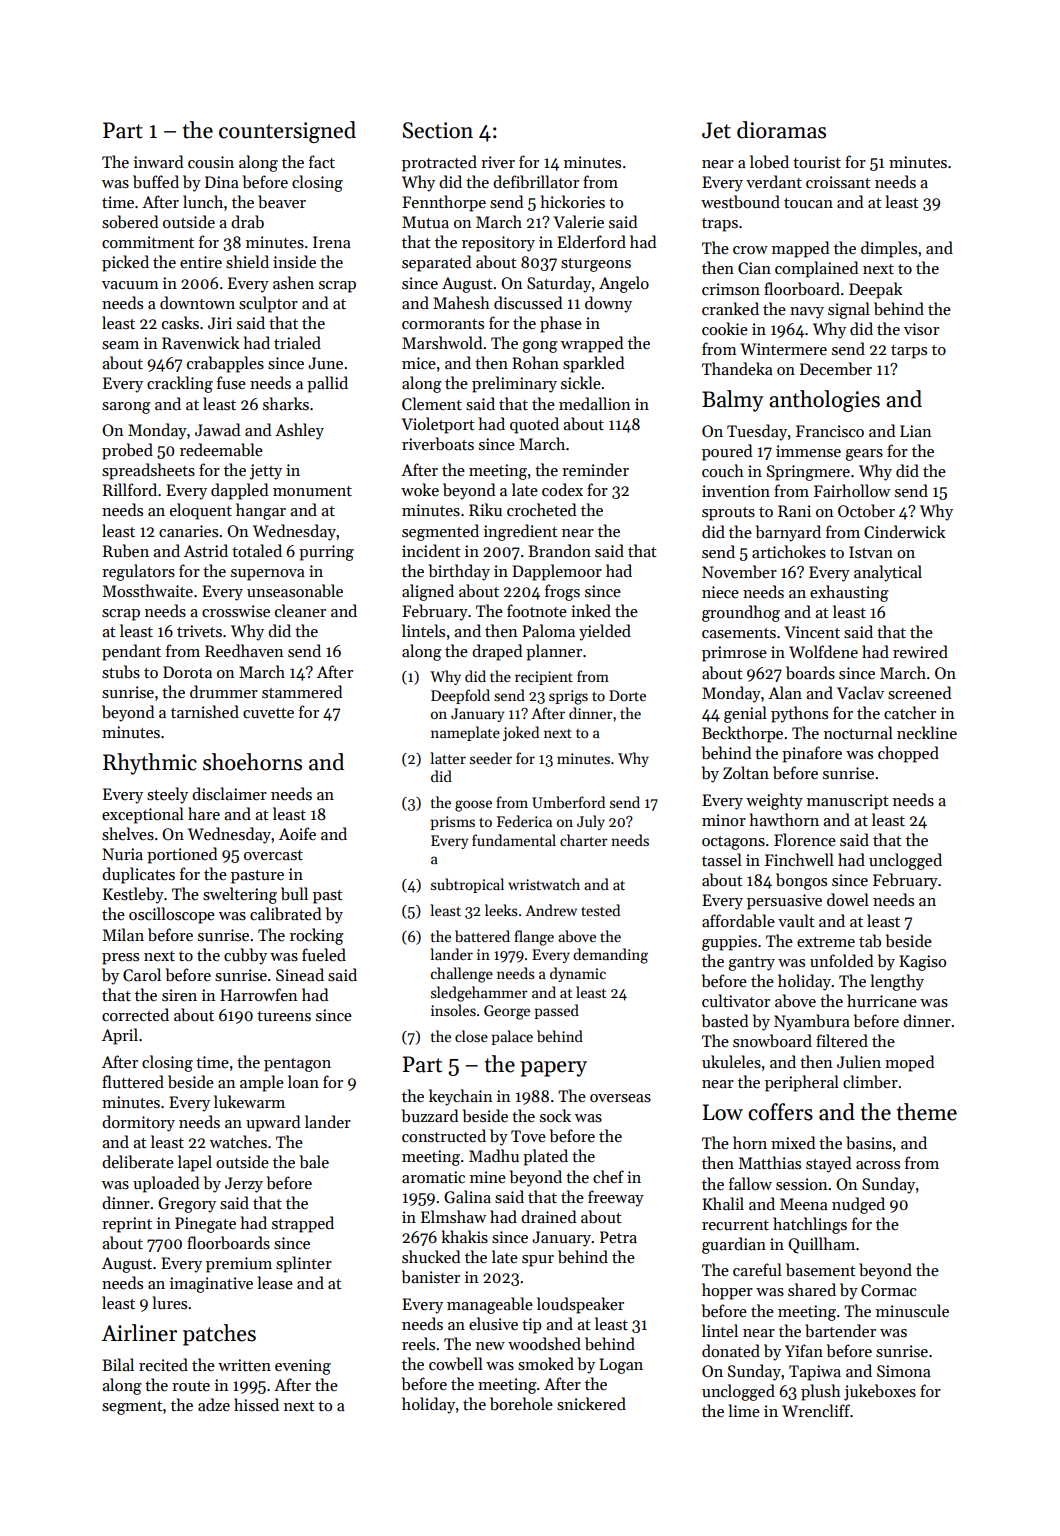  Describe the element at coordinates (724, 820) in the screenshot. I see `minor` at that location.
